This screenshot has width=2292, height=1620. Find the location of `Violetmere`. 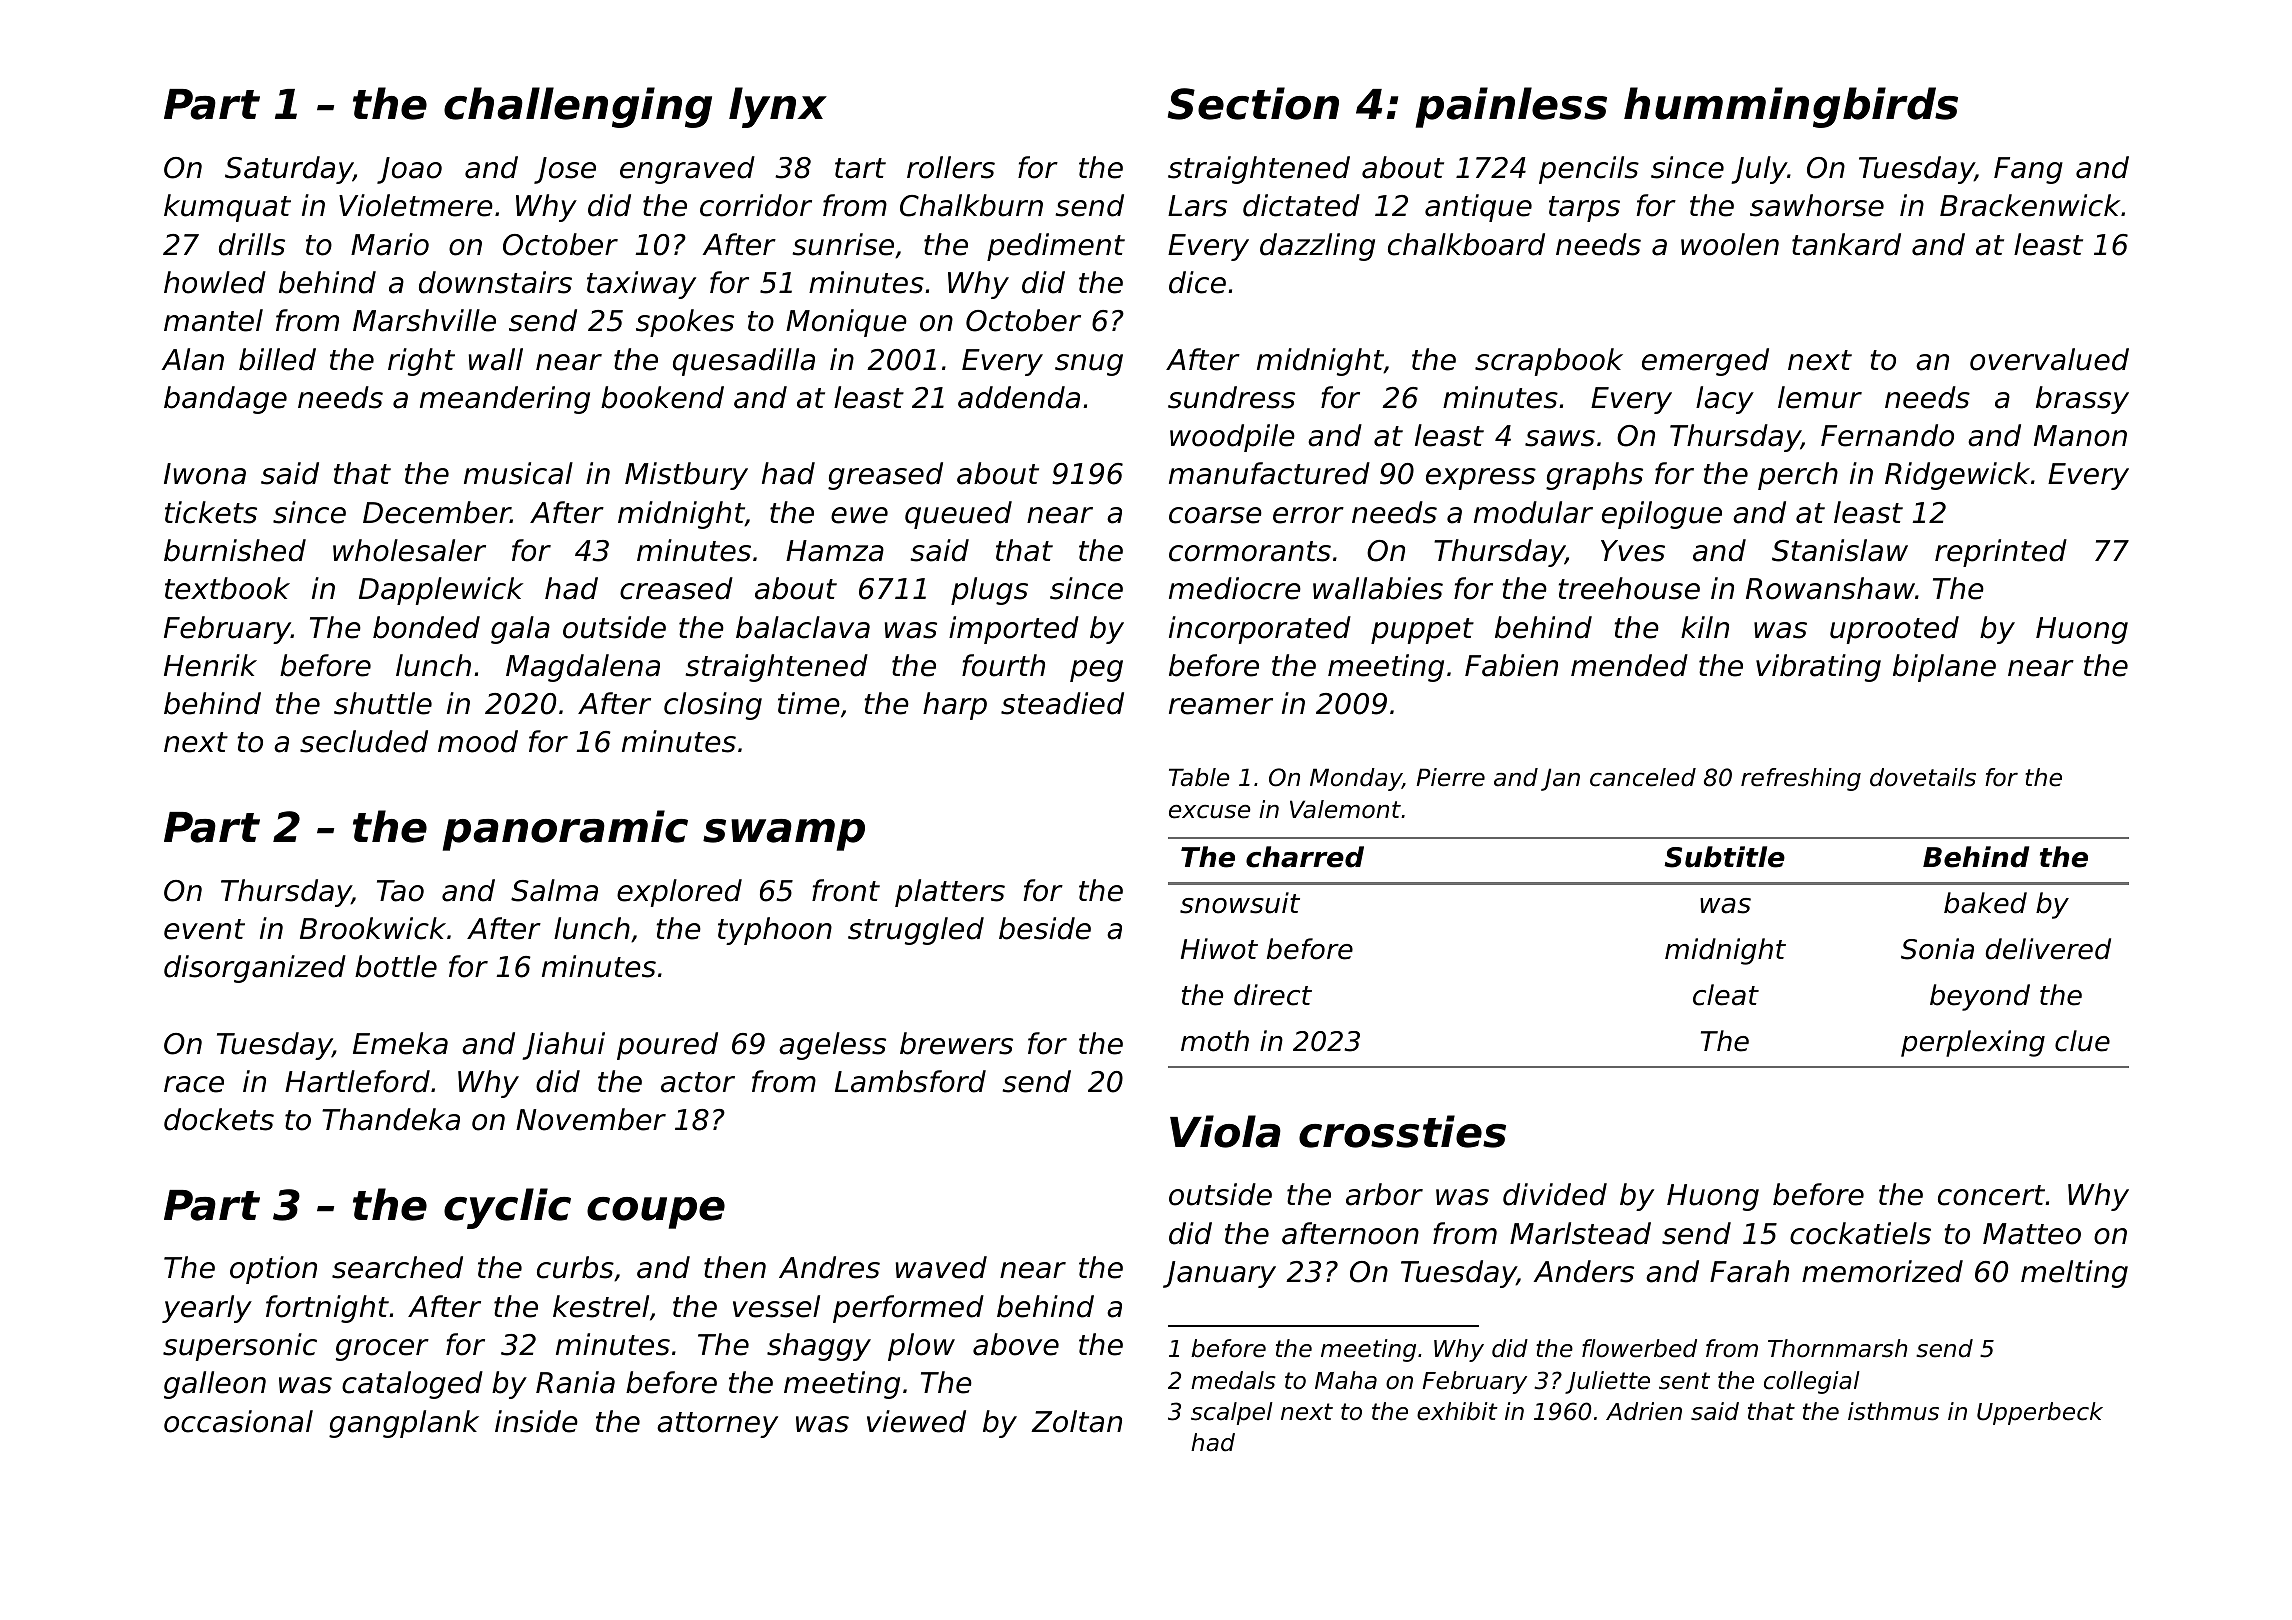

Violetmere is located at coordinates (416, 205).
